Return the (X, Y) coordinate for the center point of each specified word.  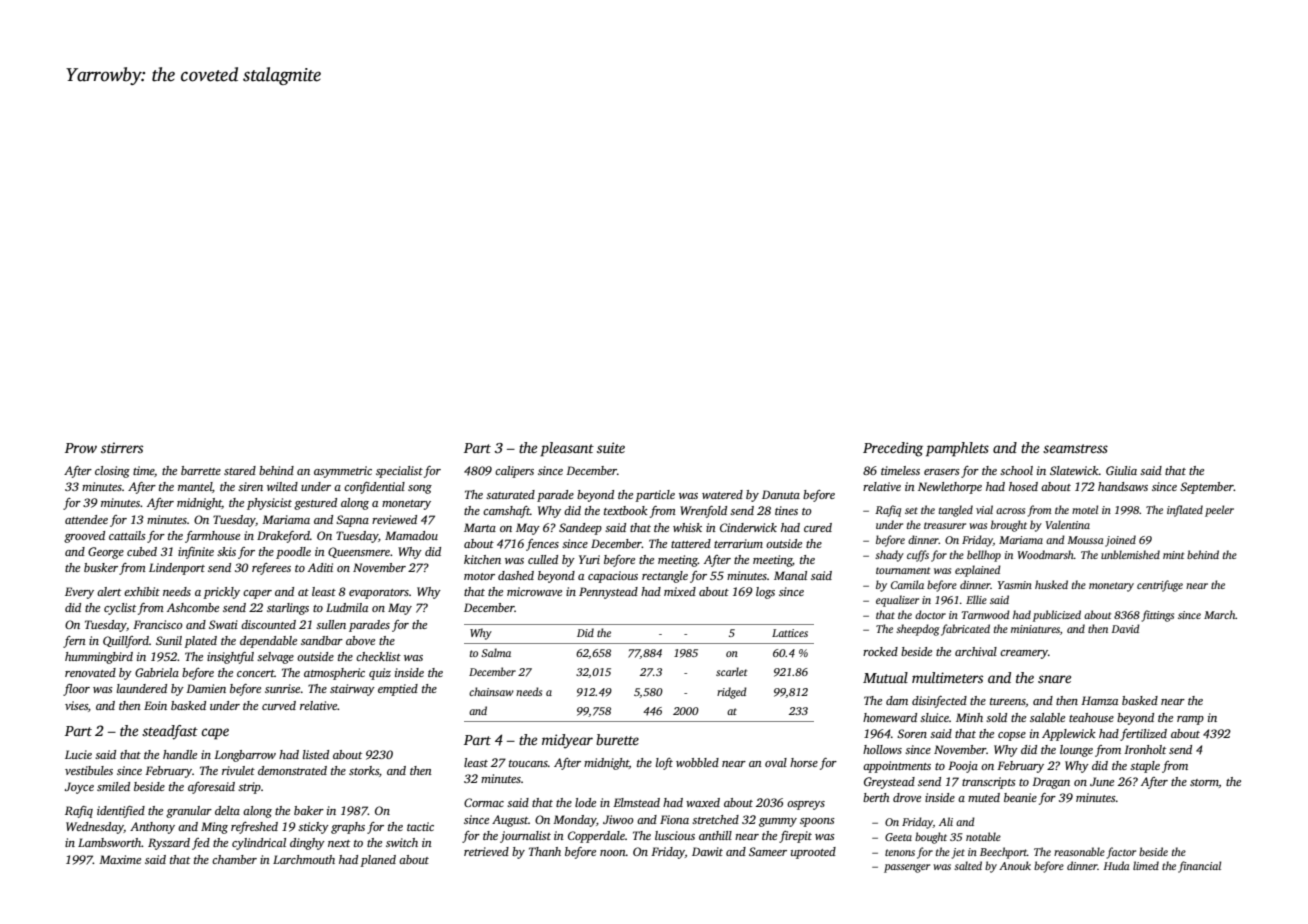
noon (613, 853)
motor (479, 576)
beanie (1020, 797)
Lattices (790, 633)
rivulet (238, 770)
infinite (196, 553)
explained (978, 571)
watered (722, 494)
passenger (907, 868)
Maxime (120, 859)
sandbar (322, 640)
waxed (703, 802)
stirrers (122, 447)
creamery (1024, 654)
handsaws (1123, 486)
